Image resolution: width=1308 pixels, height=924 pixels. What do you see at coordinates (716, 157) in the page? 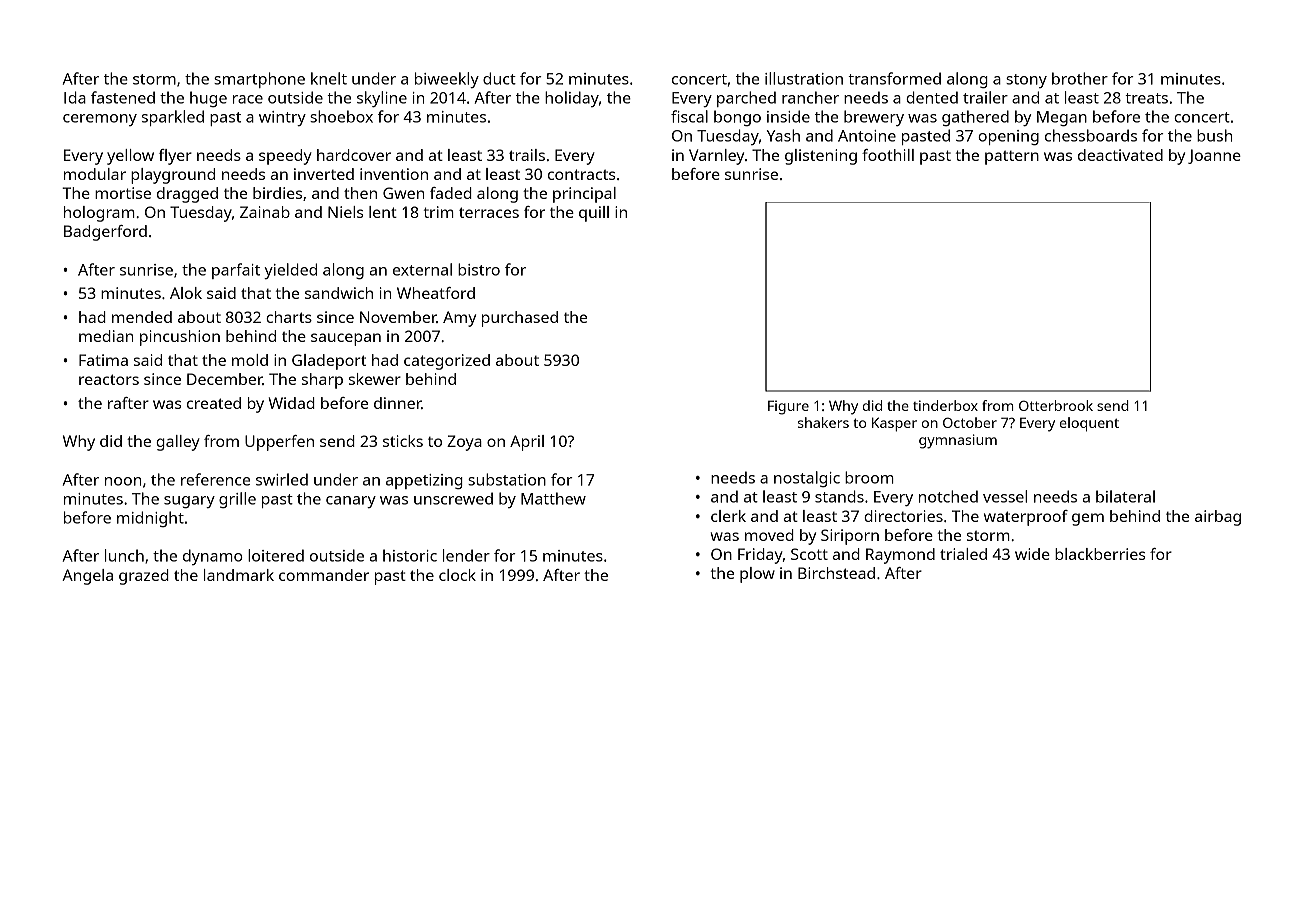
I see `Varnley` at bounding box center [716, 157].
